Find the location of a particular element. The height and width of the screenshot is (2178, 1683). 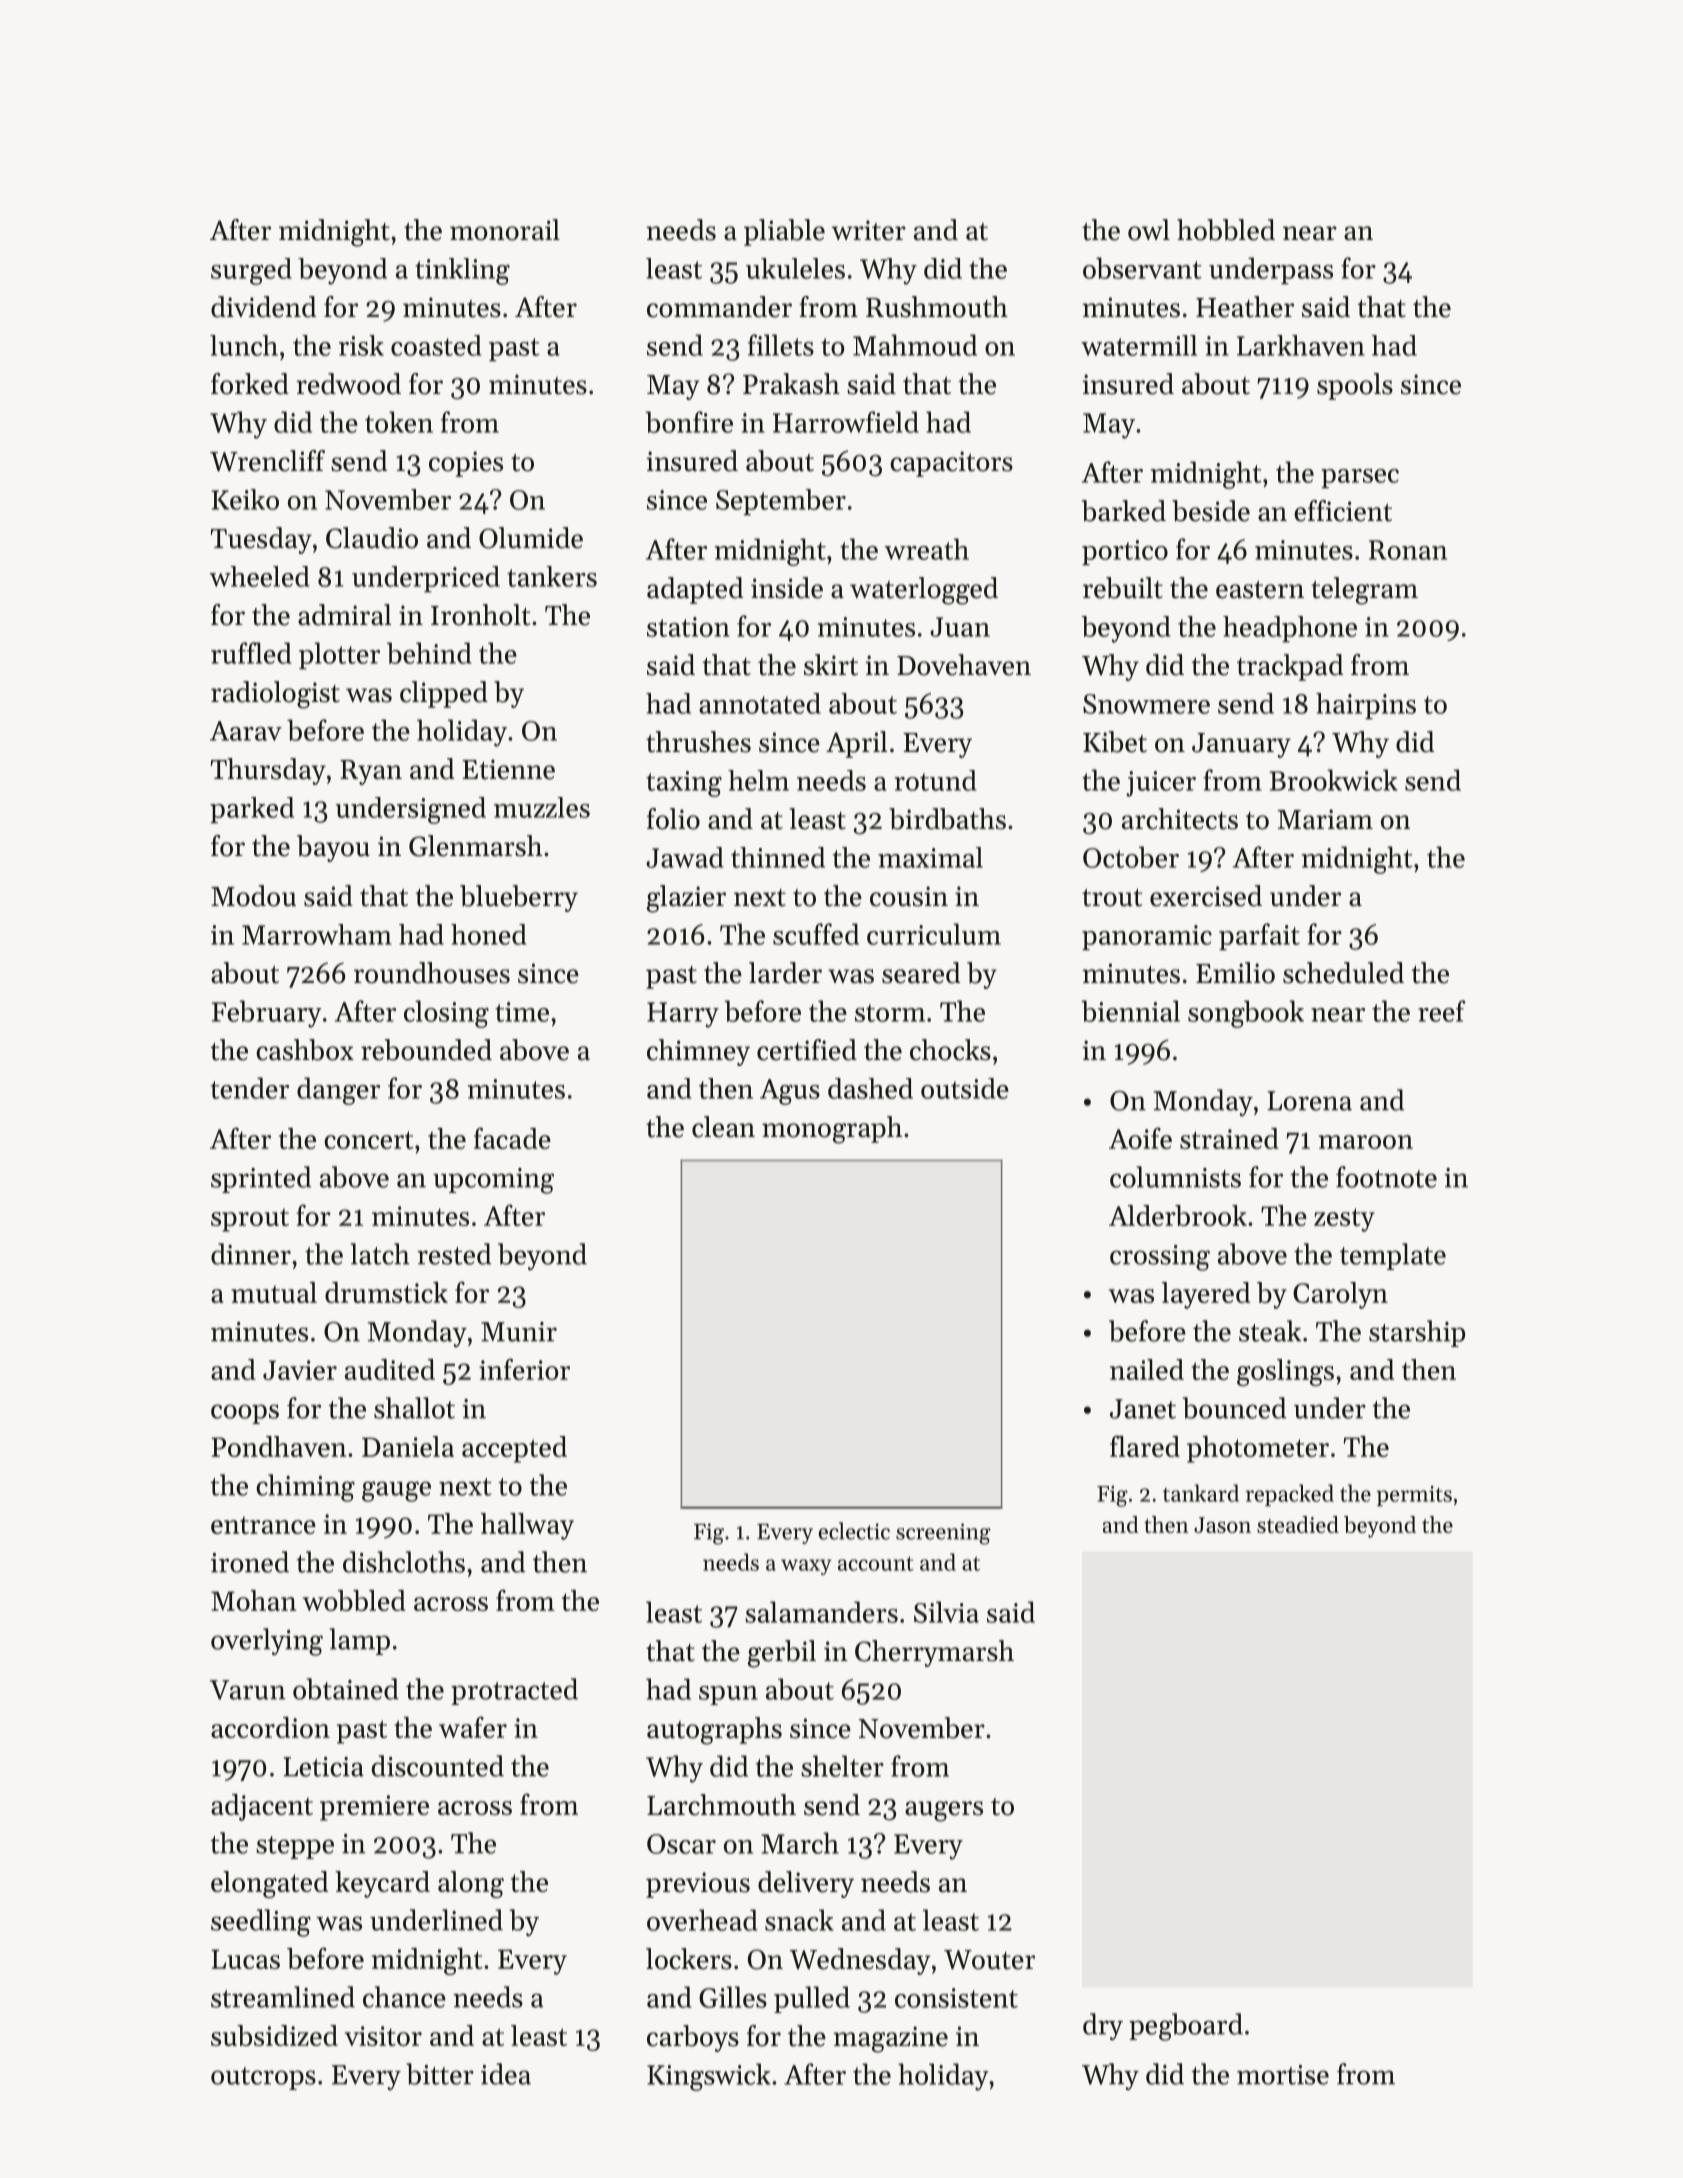

copies is located at coordinates (466, 464).
